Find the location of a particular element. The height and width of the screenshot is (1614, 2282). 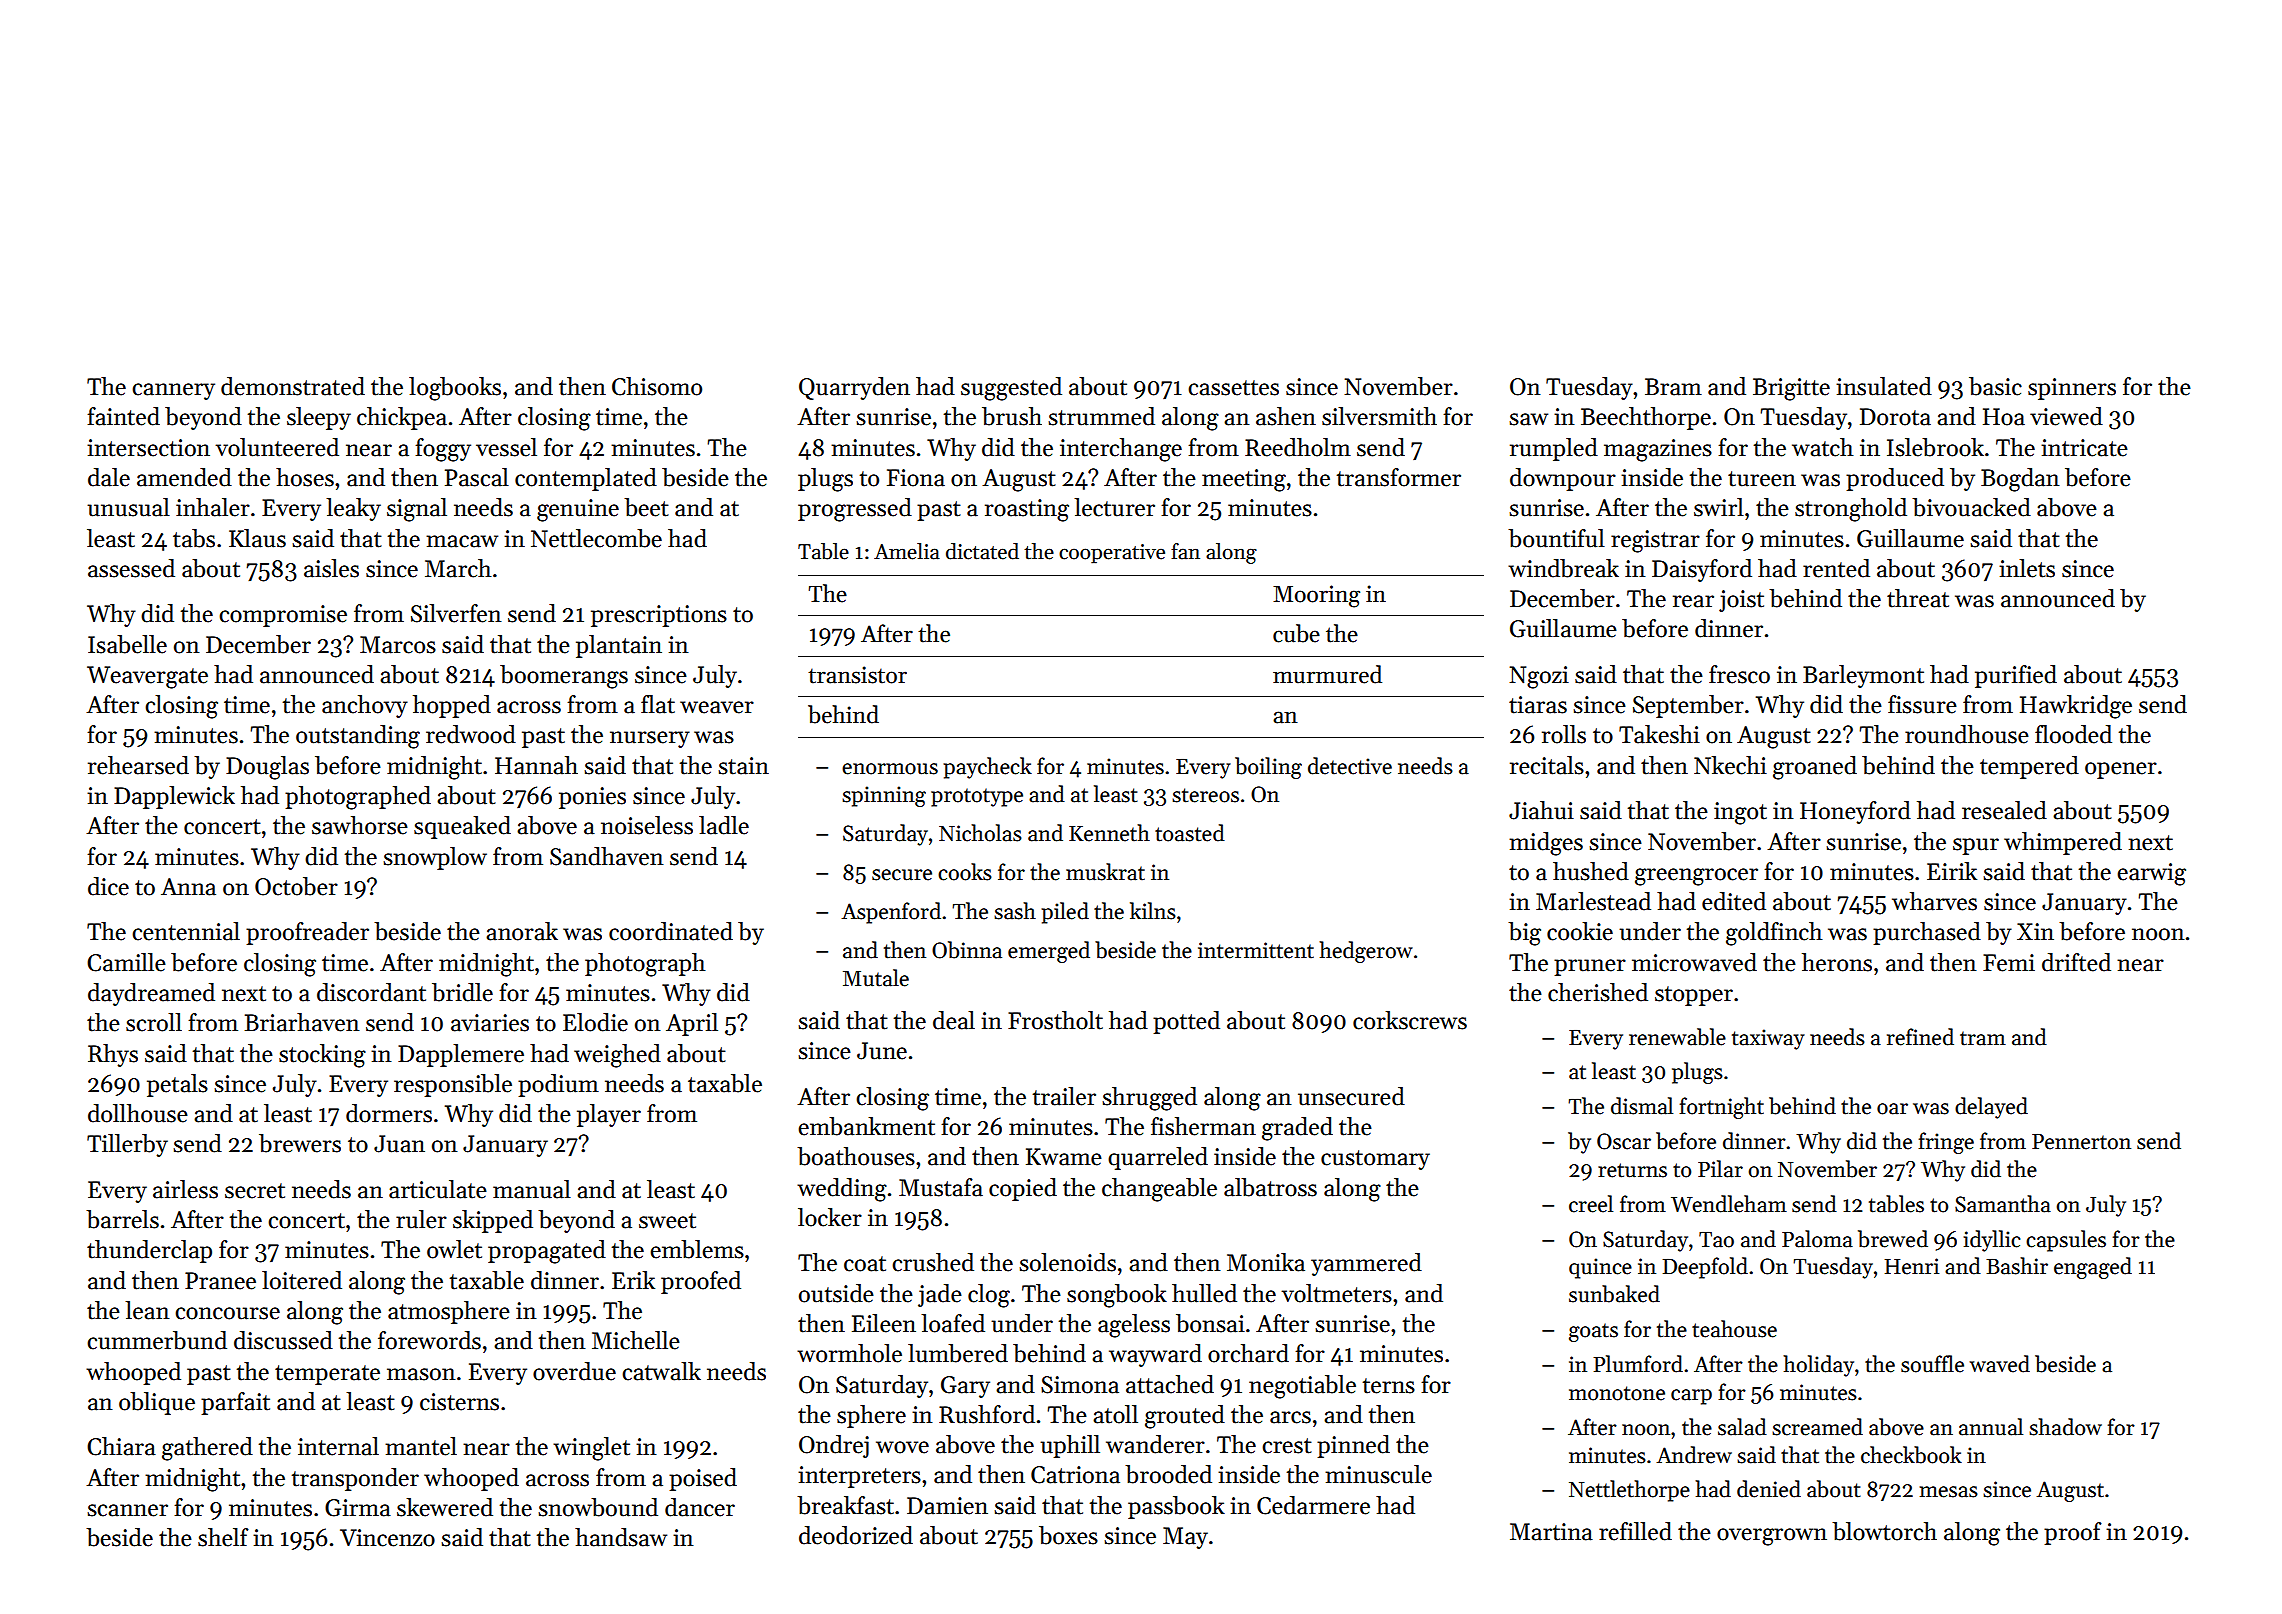

beet is located at coordinates (646, 507).
